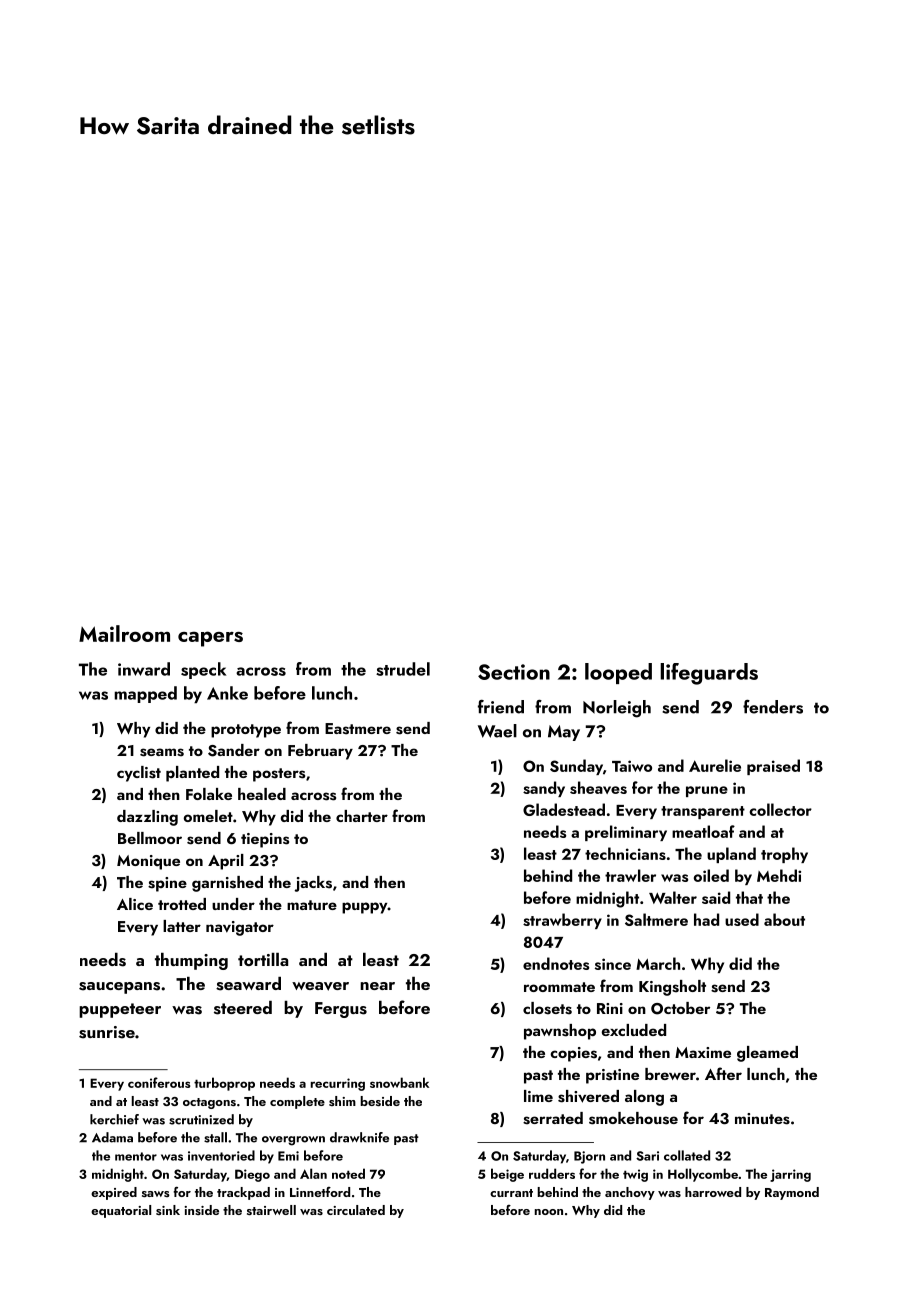 This screenshot has width=908, height=1316. I want to click on drawknife, so click(359, 1137).
